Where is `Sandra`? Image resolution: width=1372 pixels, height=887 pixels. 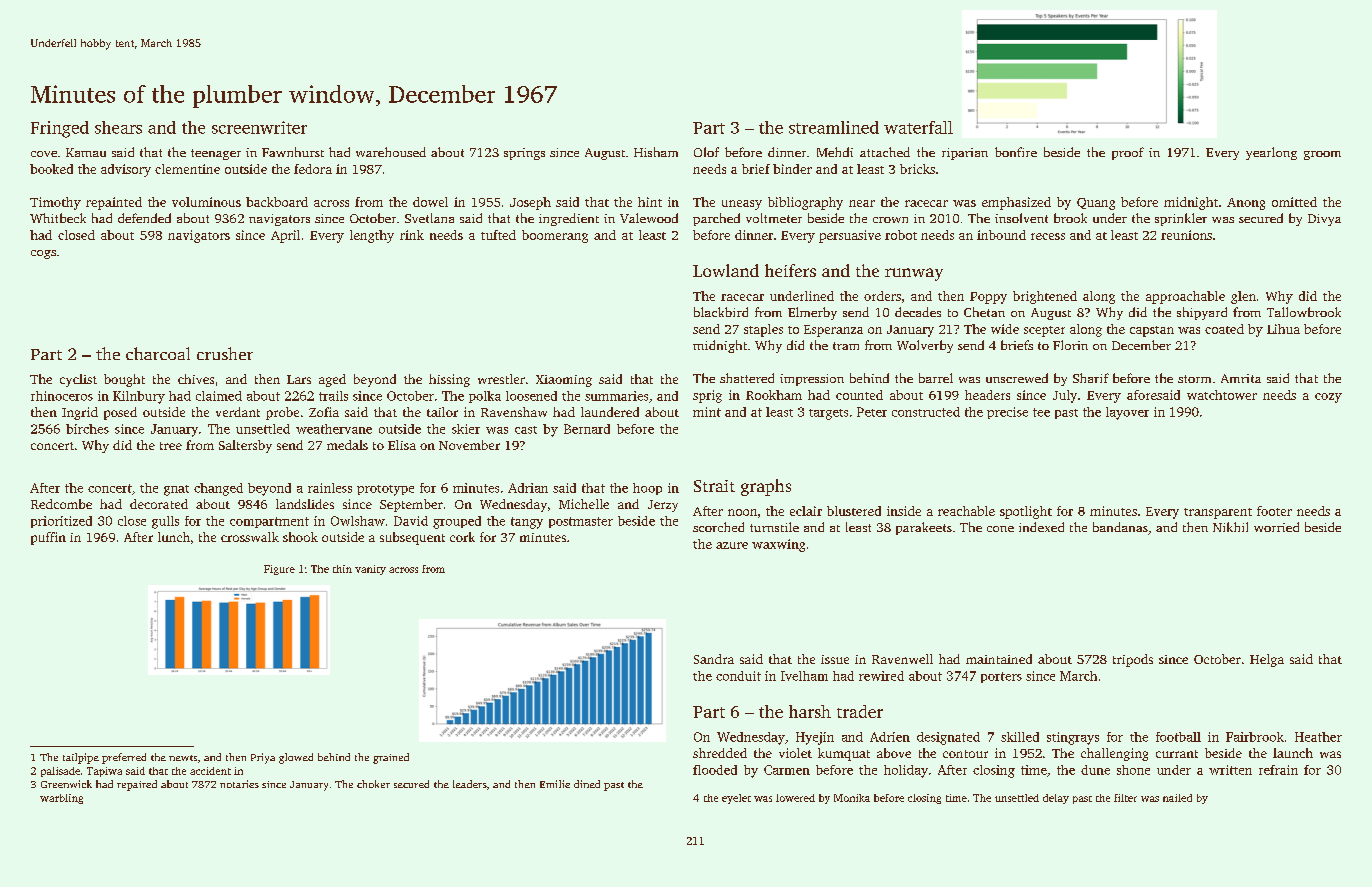
Sandra is located at coordinates (714, 659).
